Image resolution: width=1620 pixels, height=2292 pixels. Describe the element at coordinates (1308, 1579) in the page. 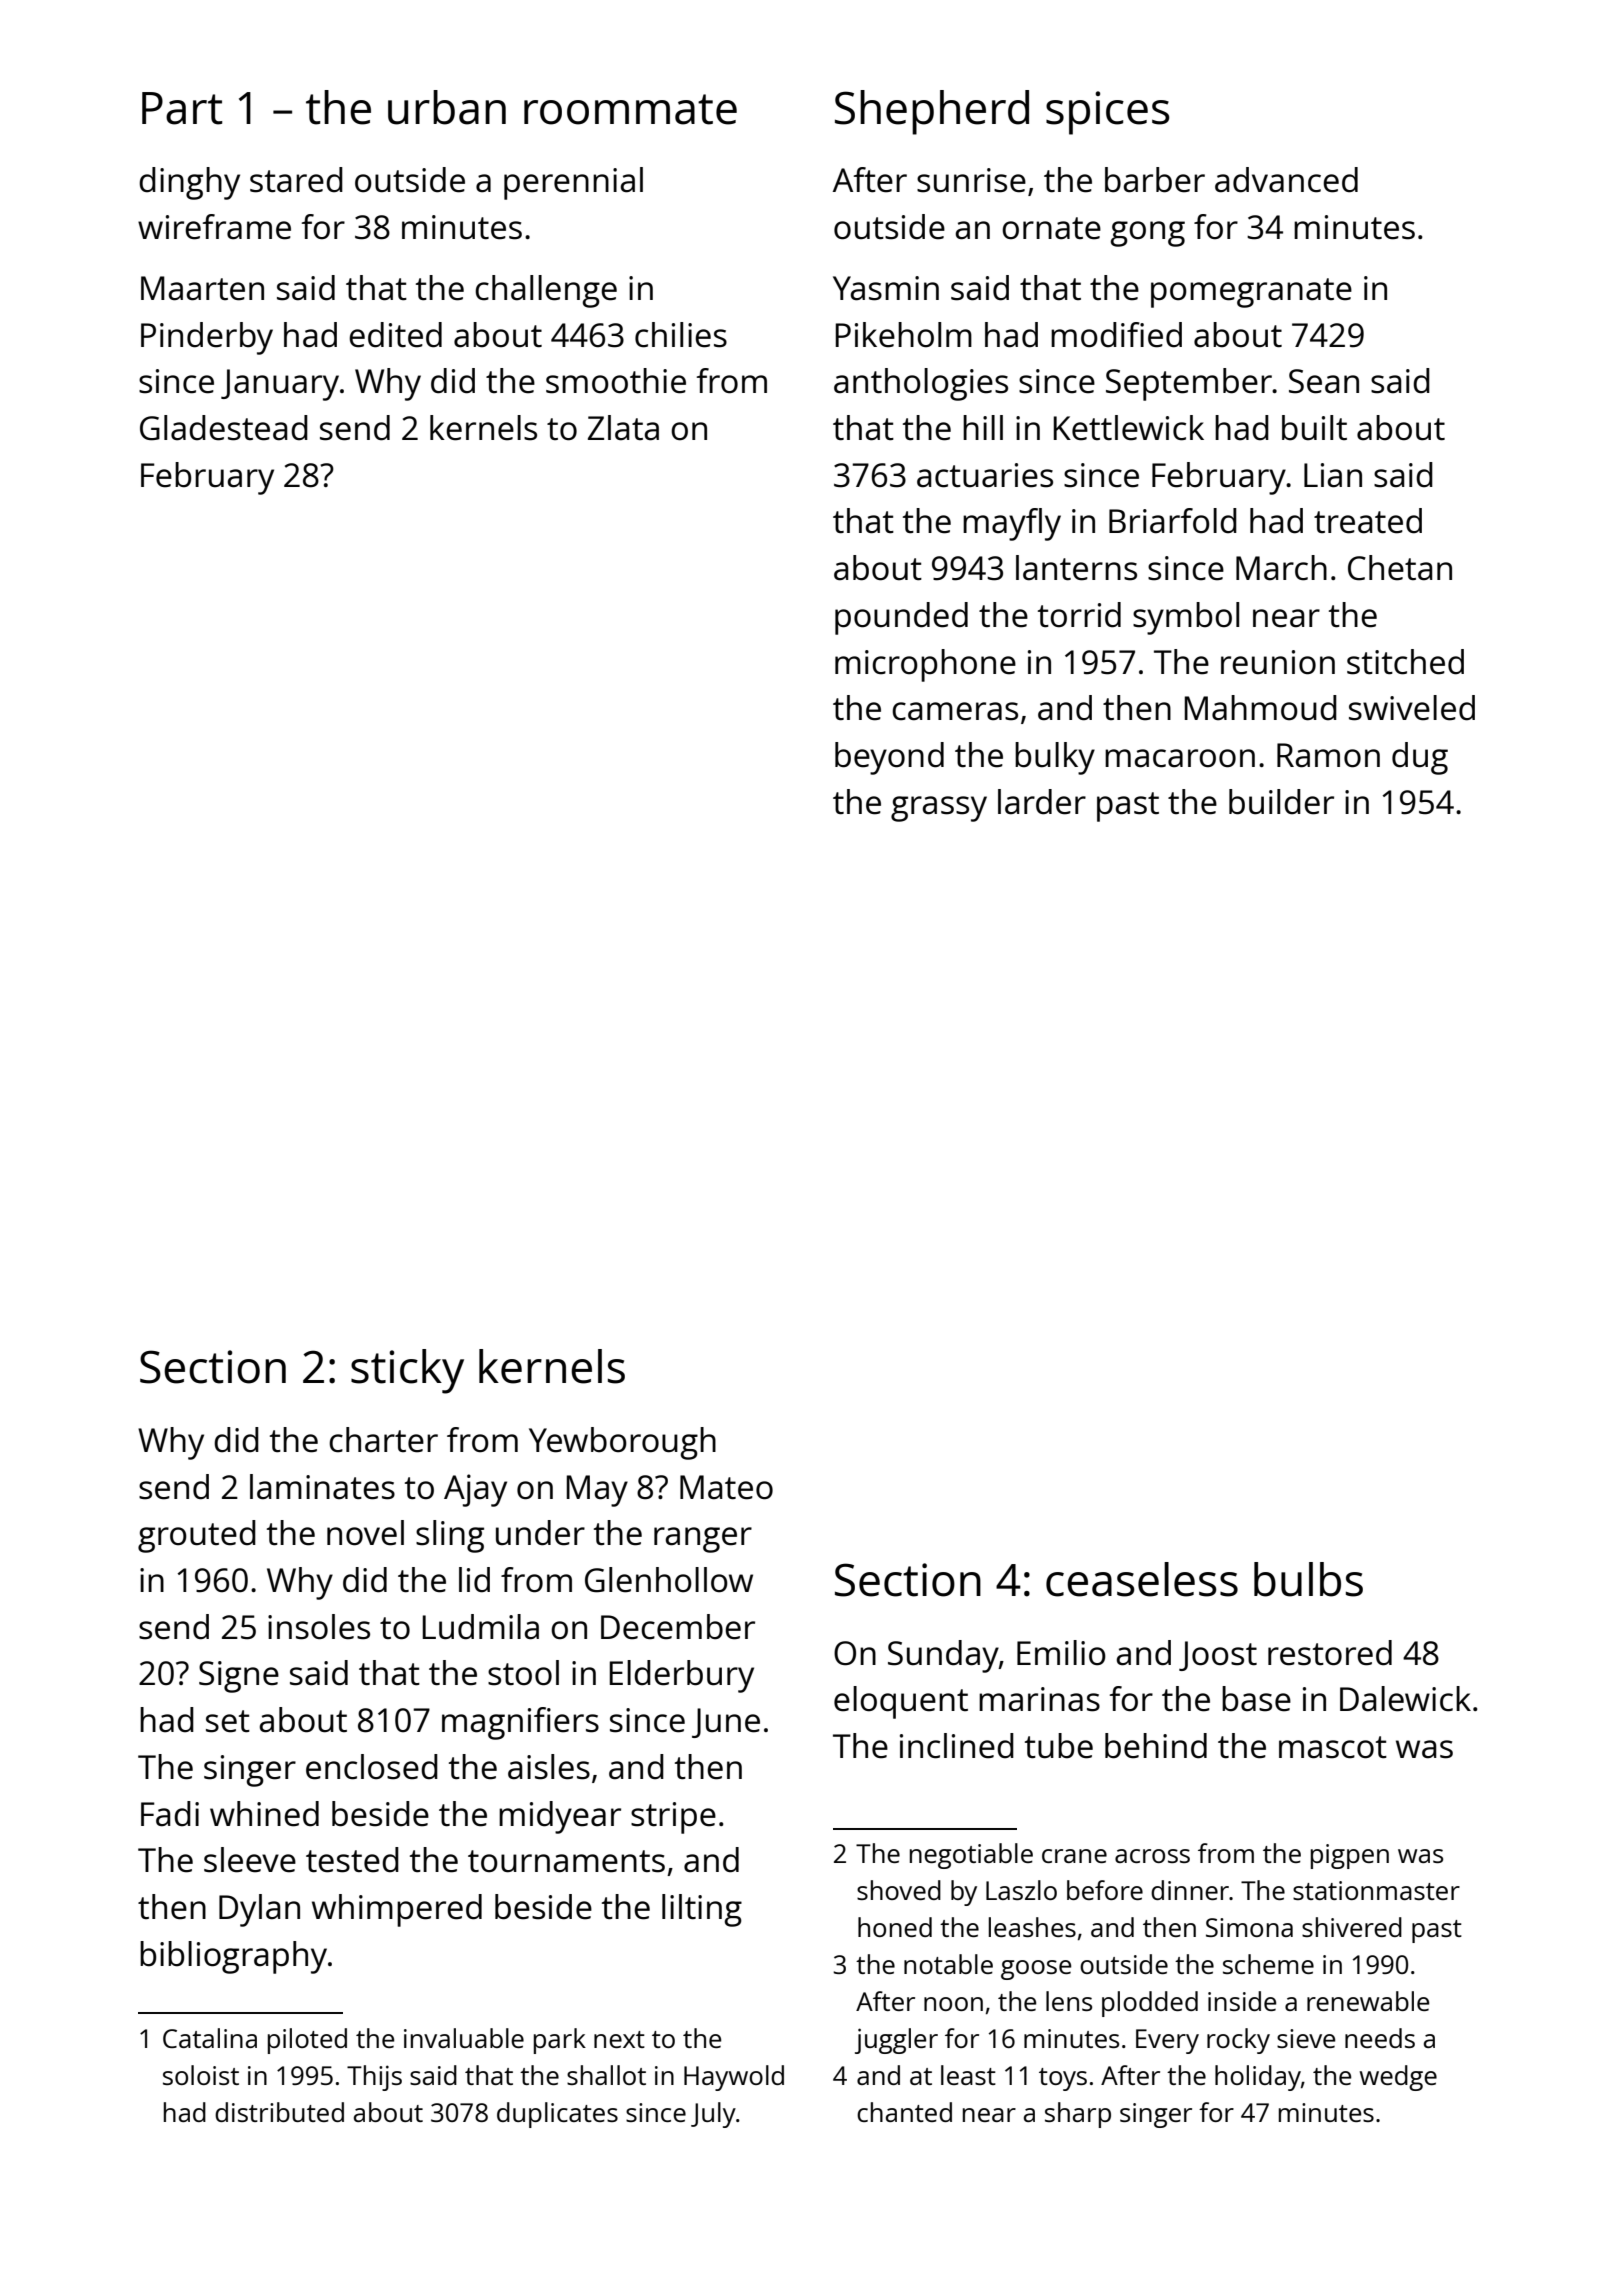

I see `bulbs` at that location.
